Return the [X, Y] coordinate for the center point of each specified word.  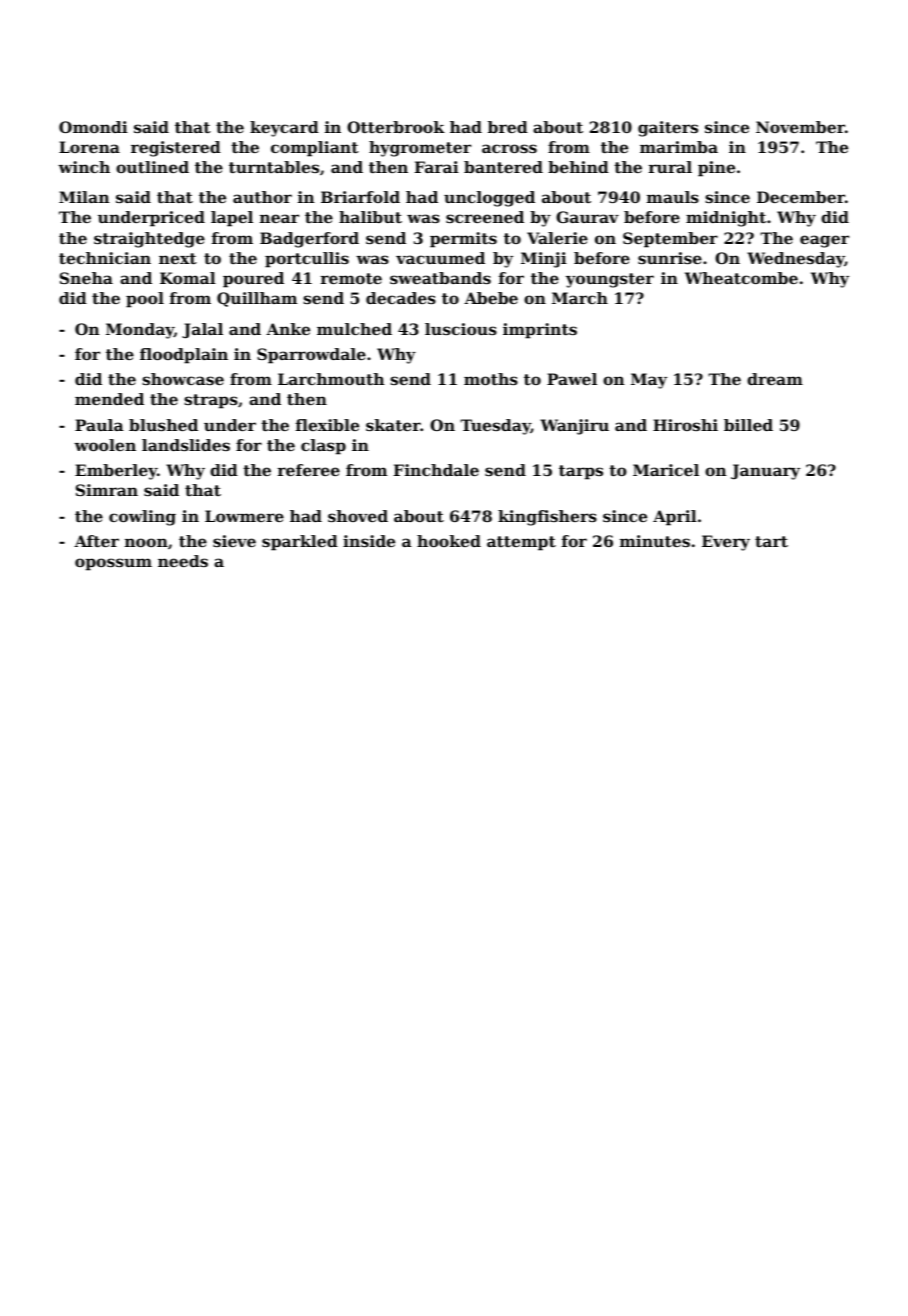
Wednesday [796, 260]
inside [369, 541]
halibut [370, 217]
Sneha [86, 278]
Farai [437, 167]
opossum [113, 564]
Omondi [93, 127]
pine [716, 169]
